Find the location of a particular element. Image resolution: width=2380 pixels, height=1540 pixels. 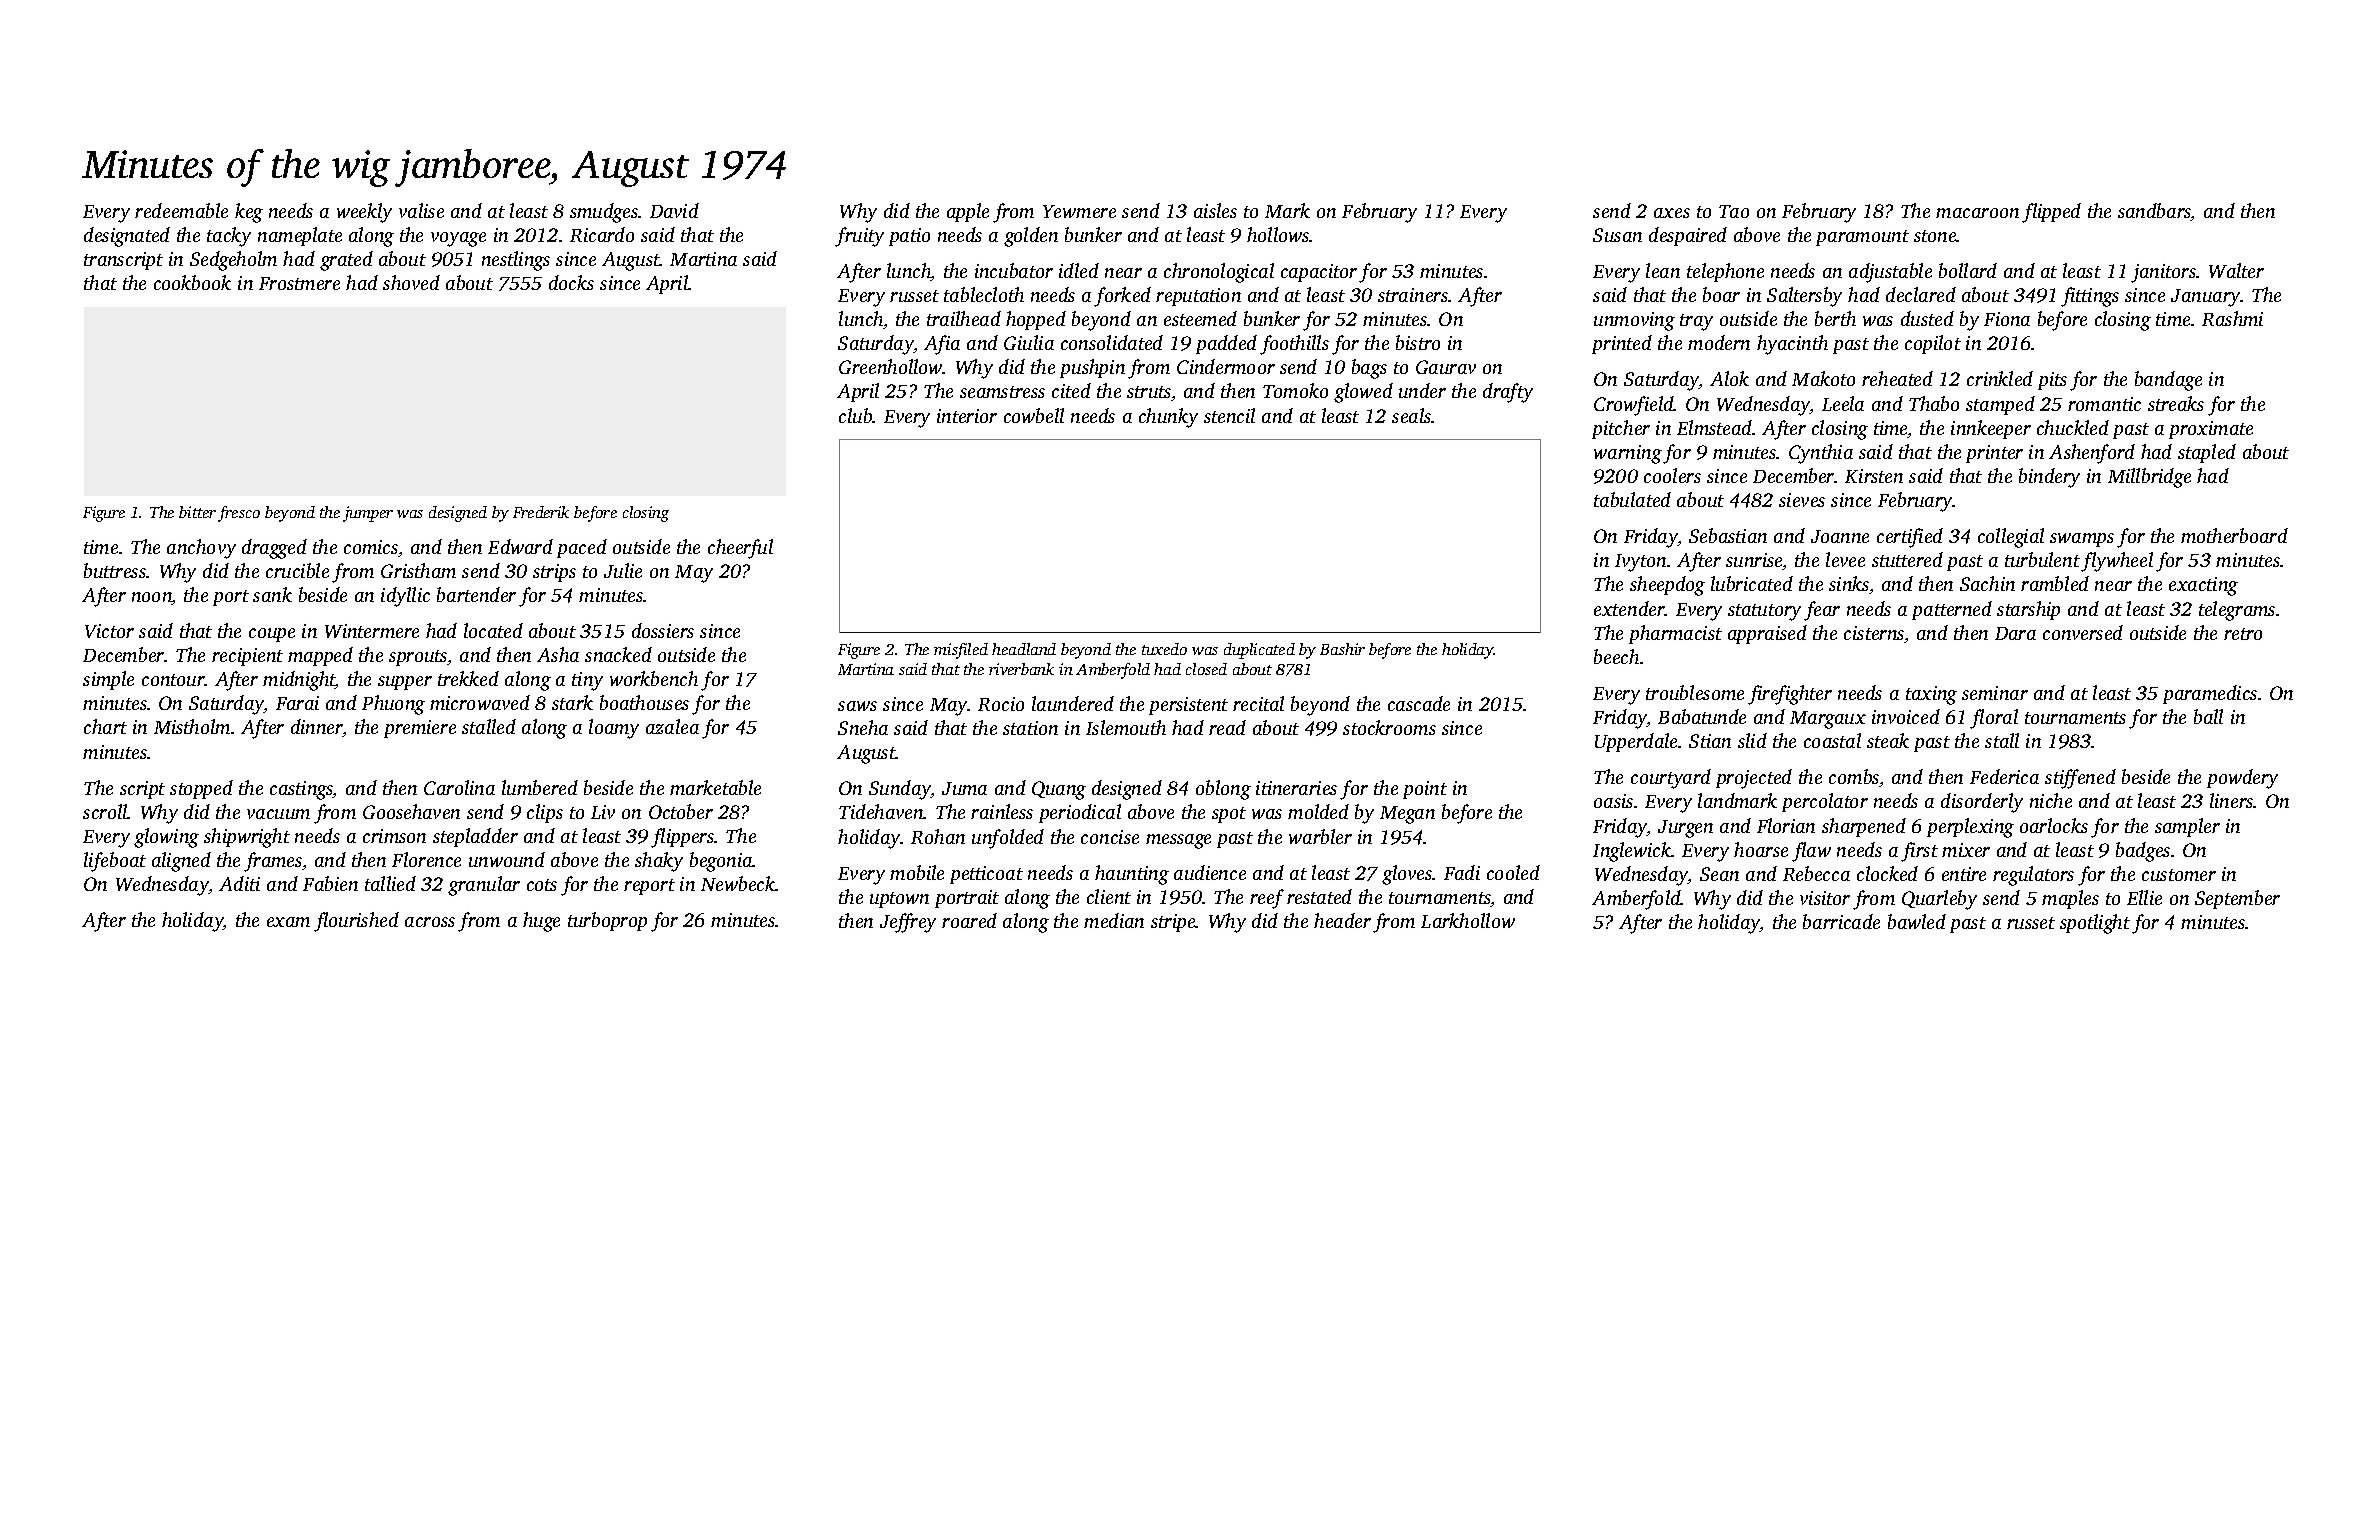

bitter is located at coordinates (197, 512).
